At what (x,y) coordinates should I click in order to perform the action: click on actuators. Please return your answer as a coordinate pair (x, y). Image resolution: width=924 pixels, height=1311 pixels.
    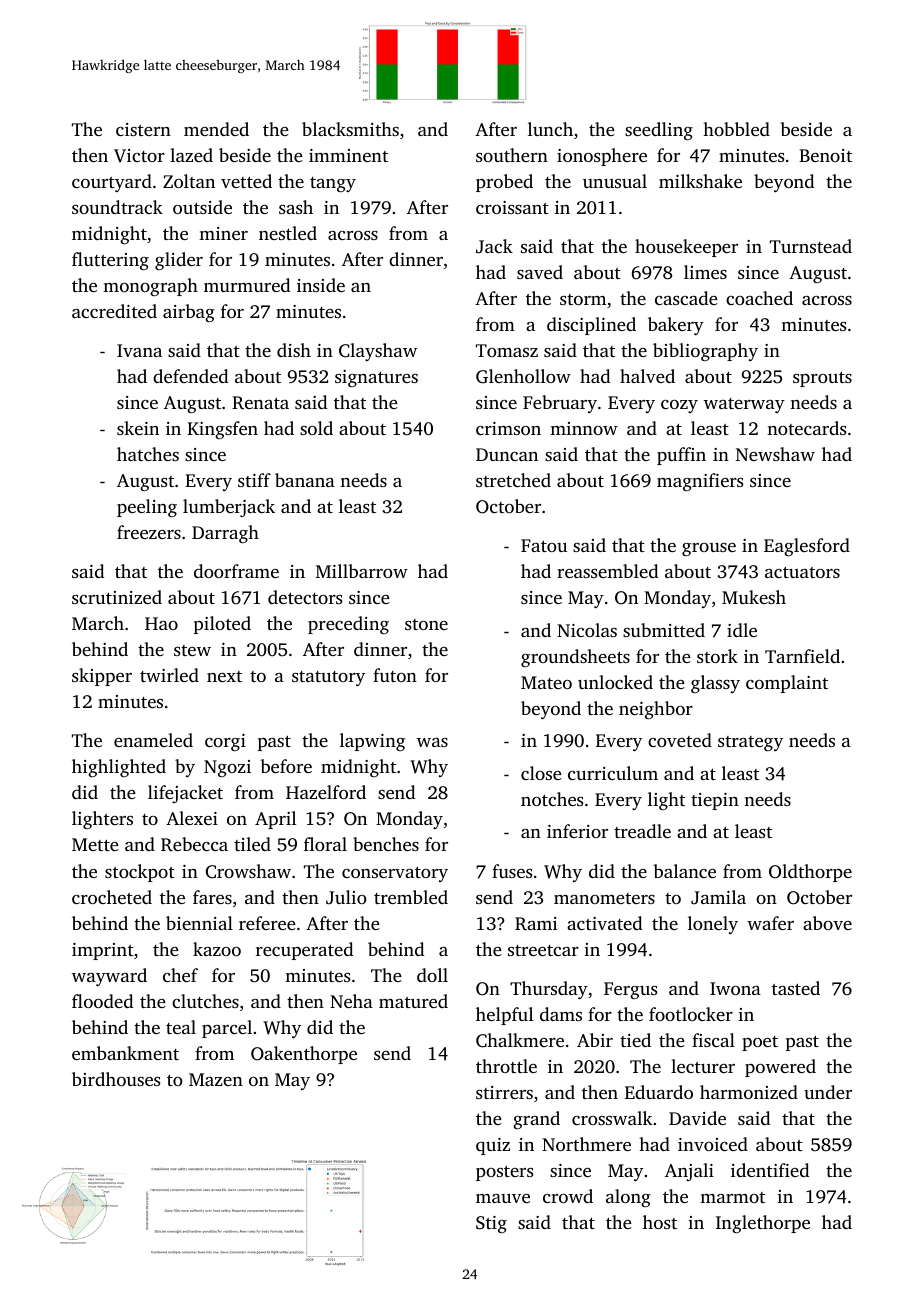
    Looking at the image, I should click on (802, 572).
